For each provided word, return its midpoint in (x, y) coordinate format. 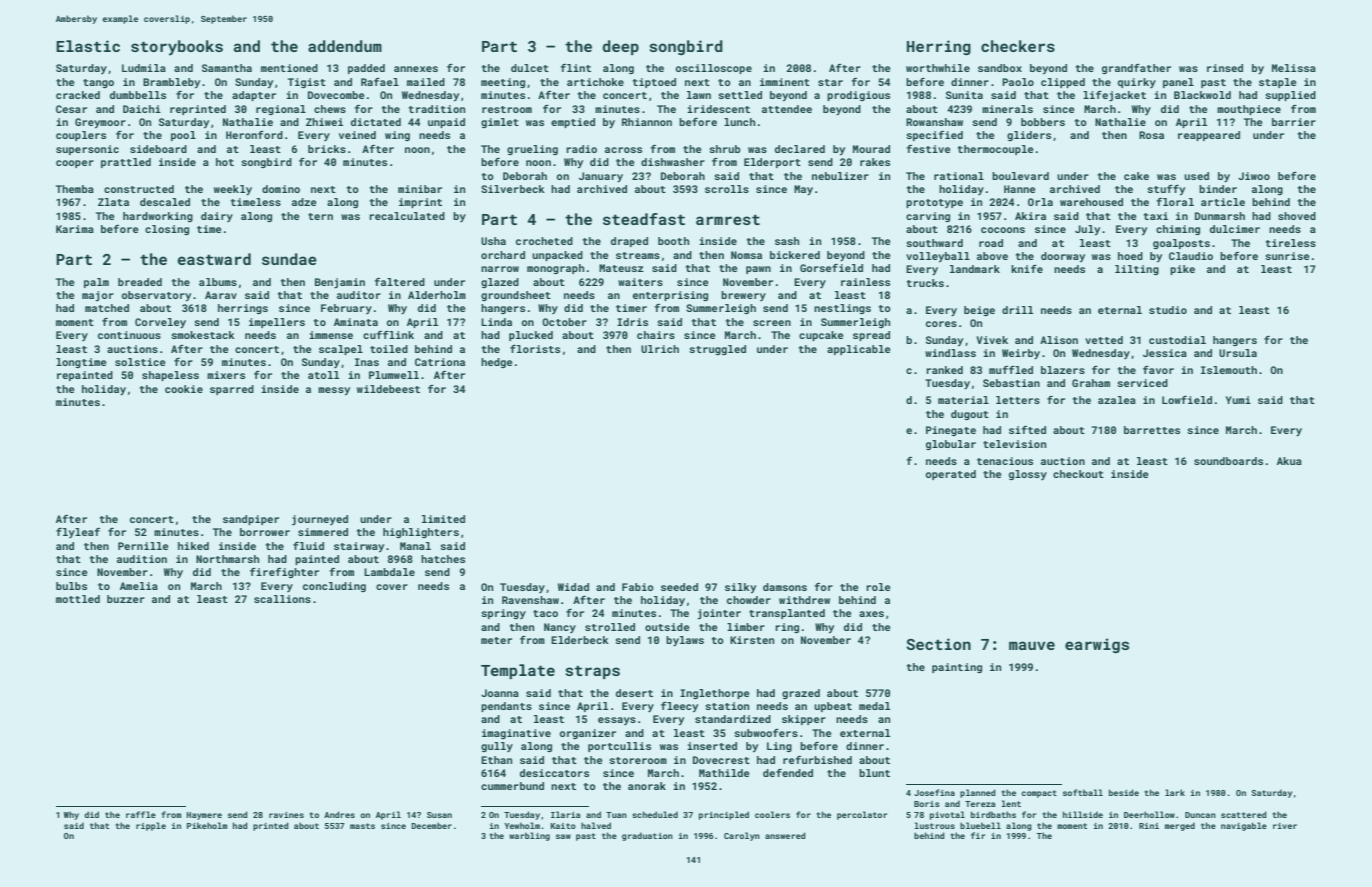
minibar (420, 189)
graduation (647, 836)
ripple (151, 826)
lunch (739, 122)
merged (1180, 826)
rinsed (1225, 68)
